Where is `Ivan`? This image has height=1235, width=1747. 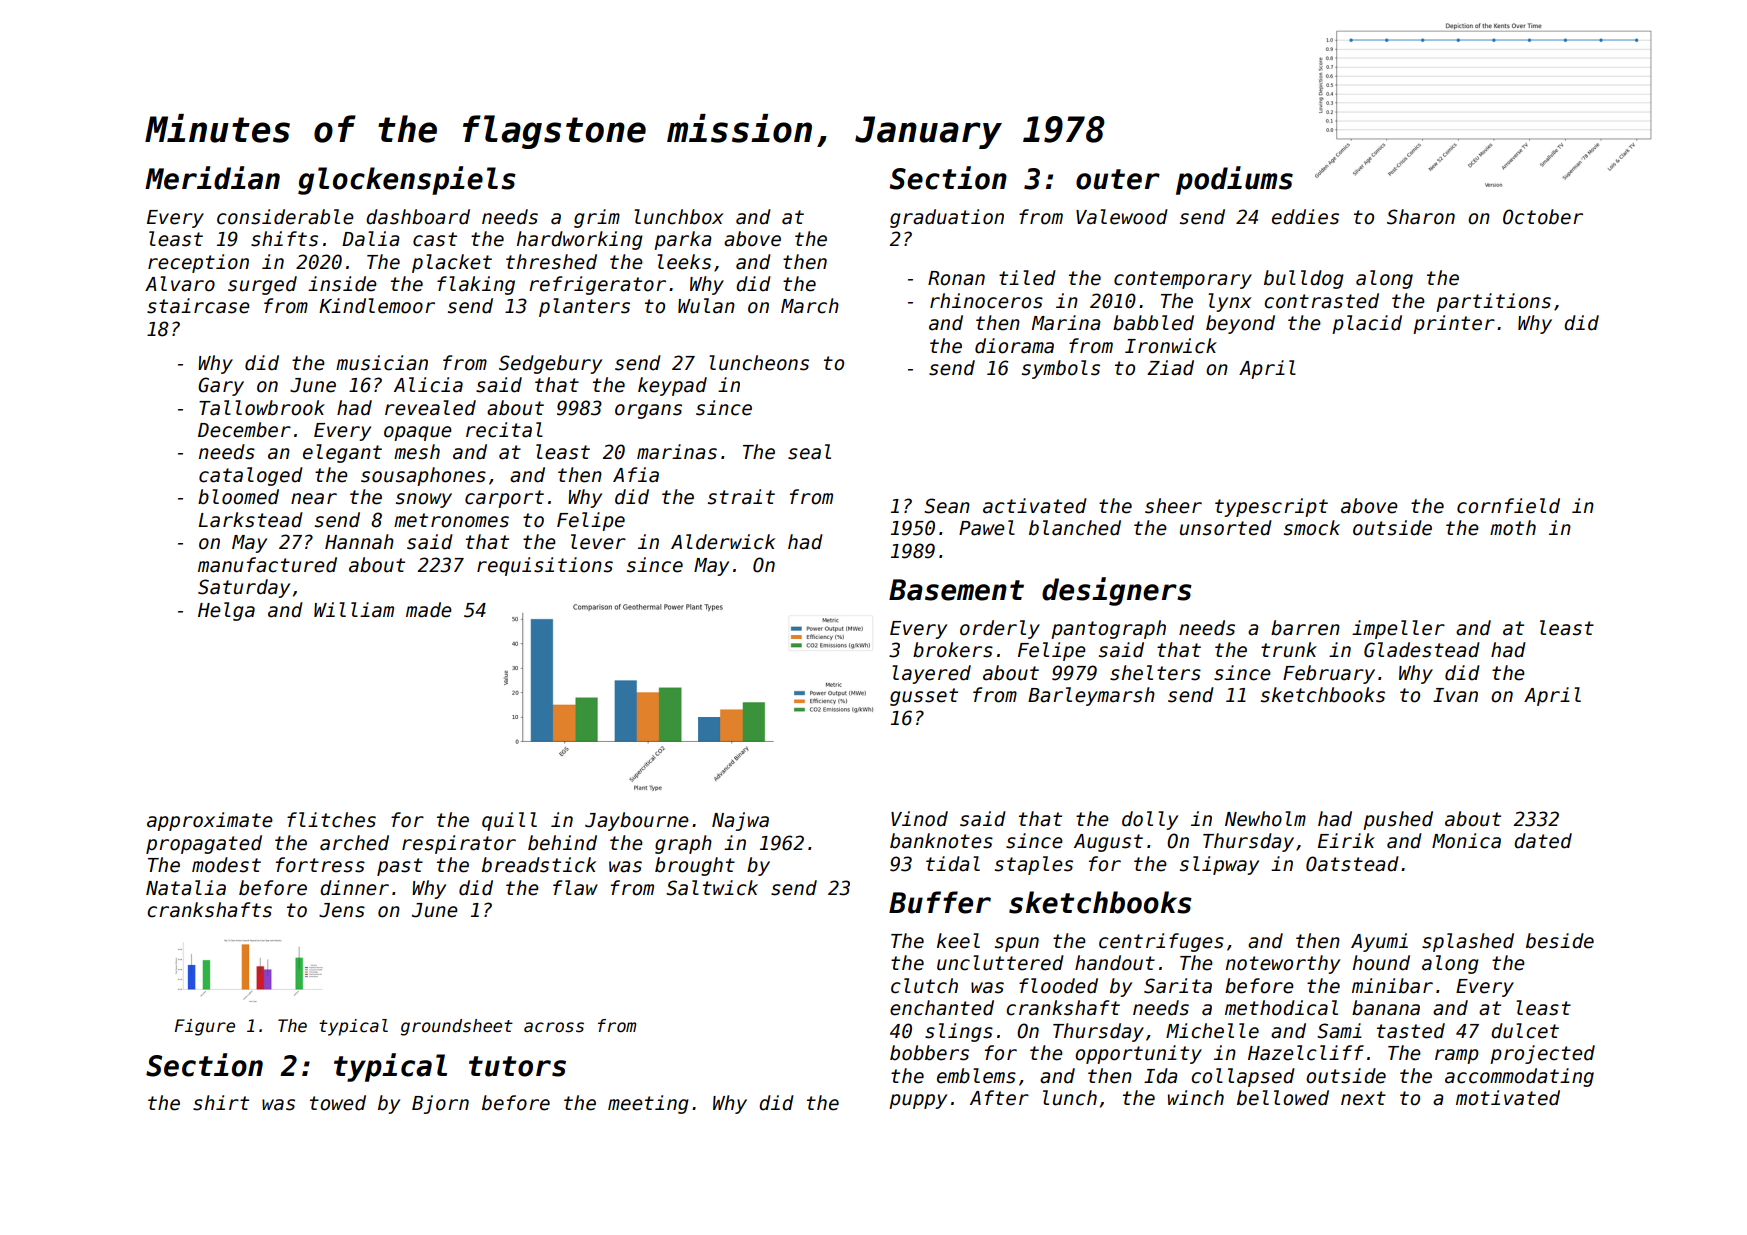
Ivan is located at coordinates (1455, 695).
